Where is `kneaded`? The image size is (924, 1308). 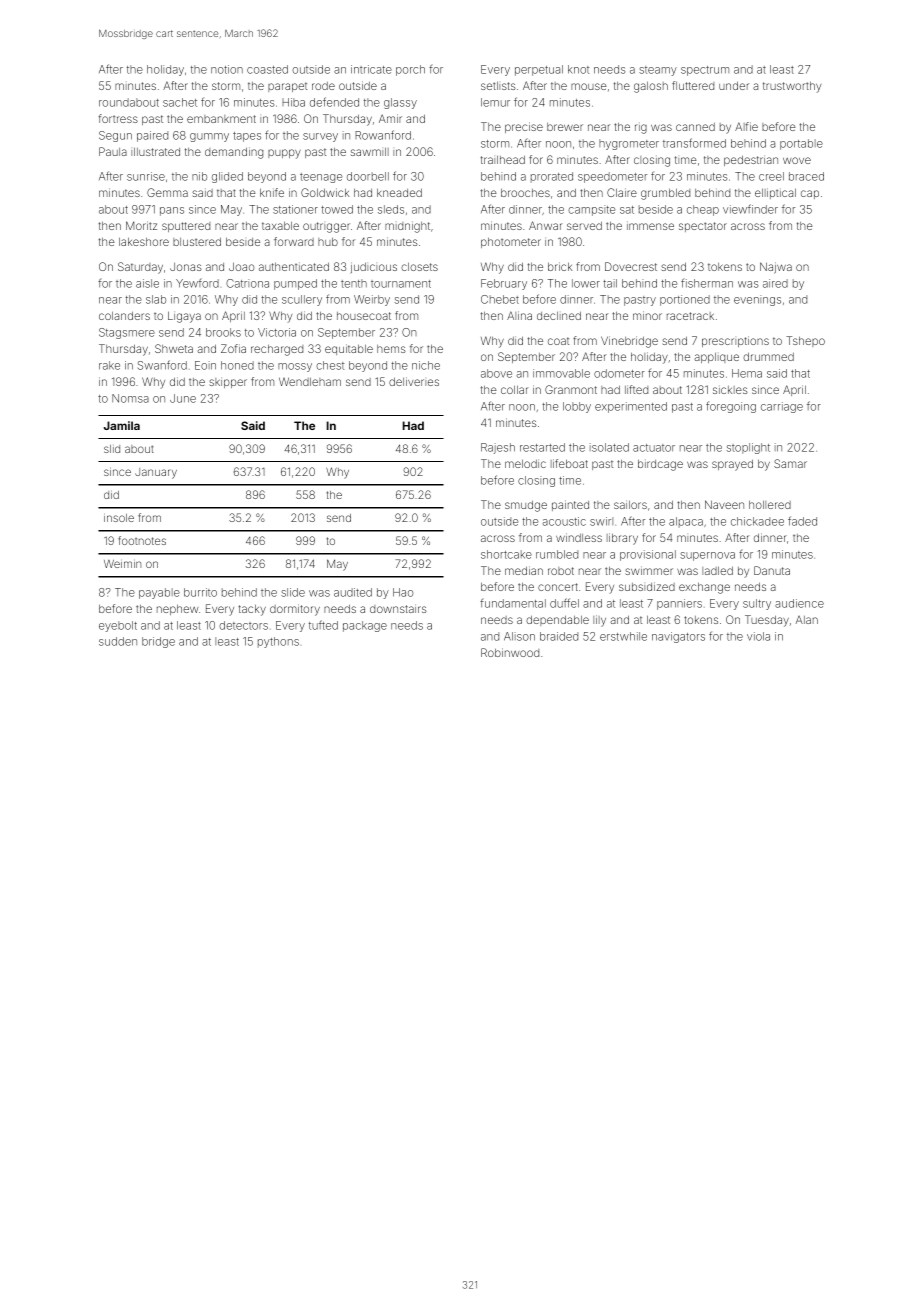
kneaded is located at coordinates (399, 193).
